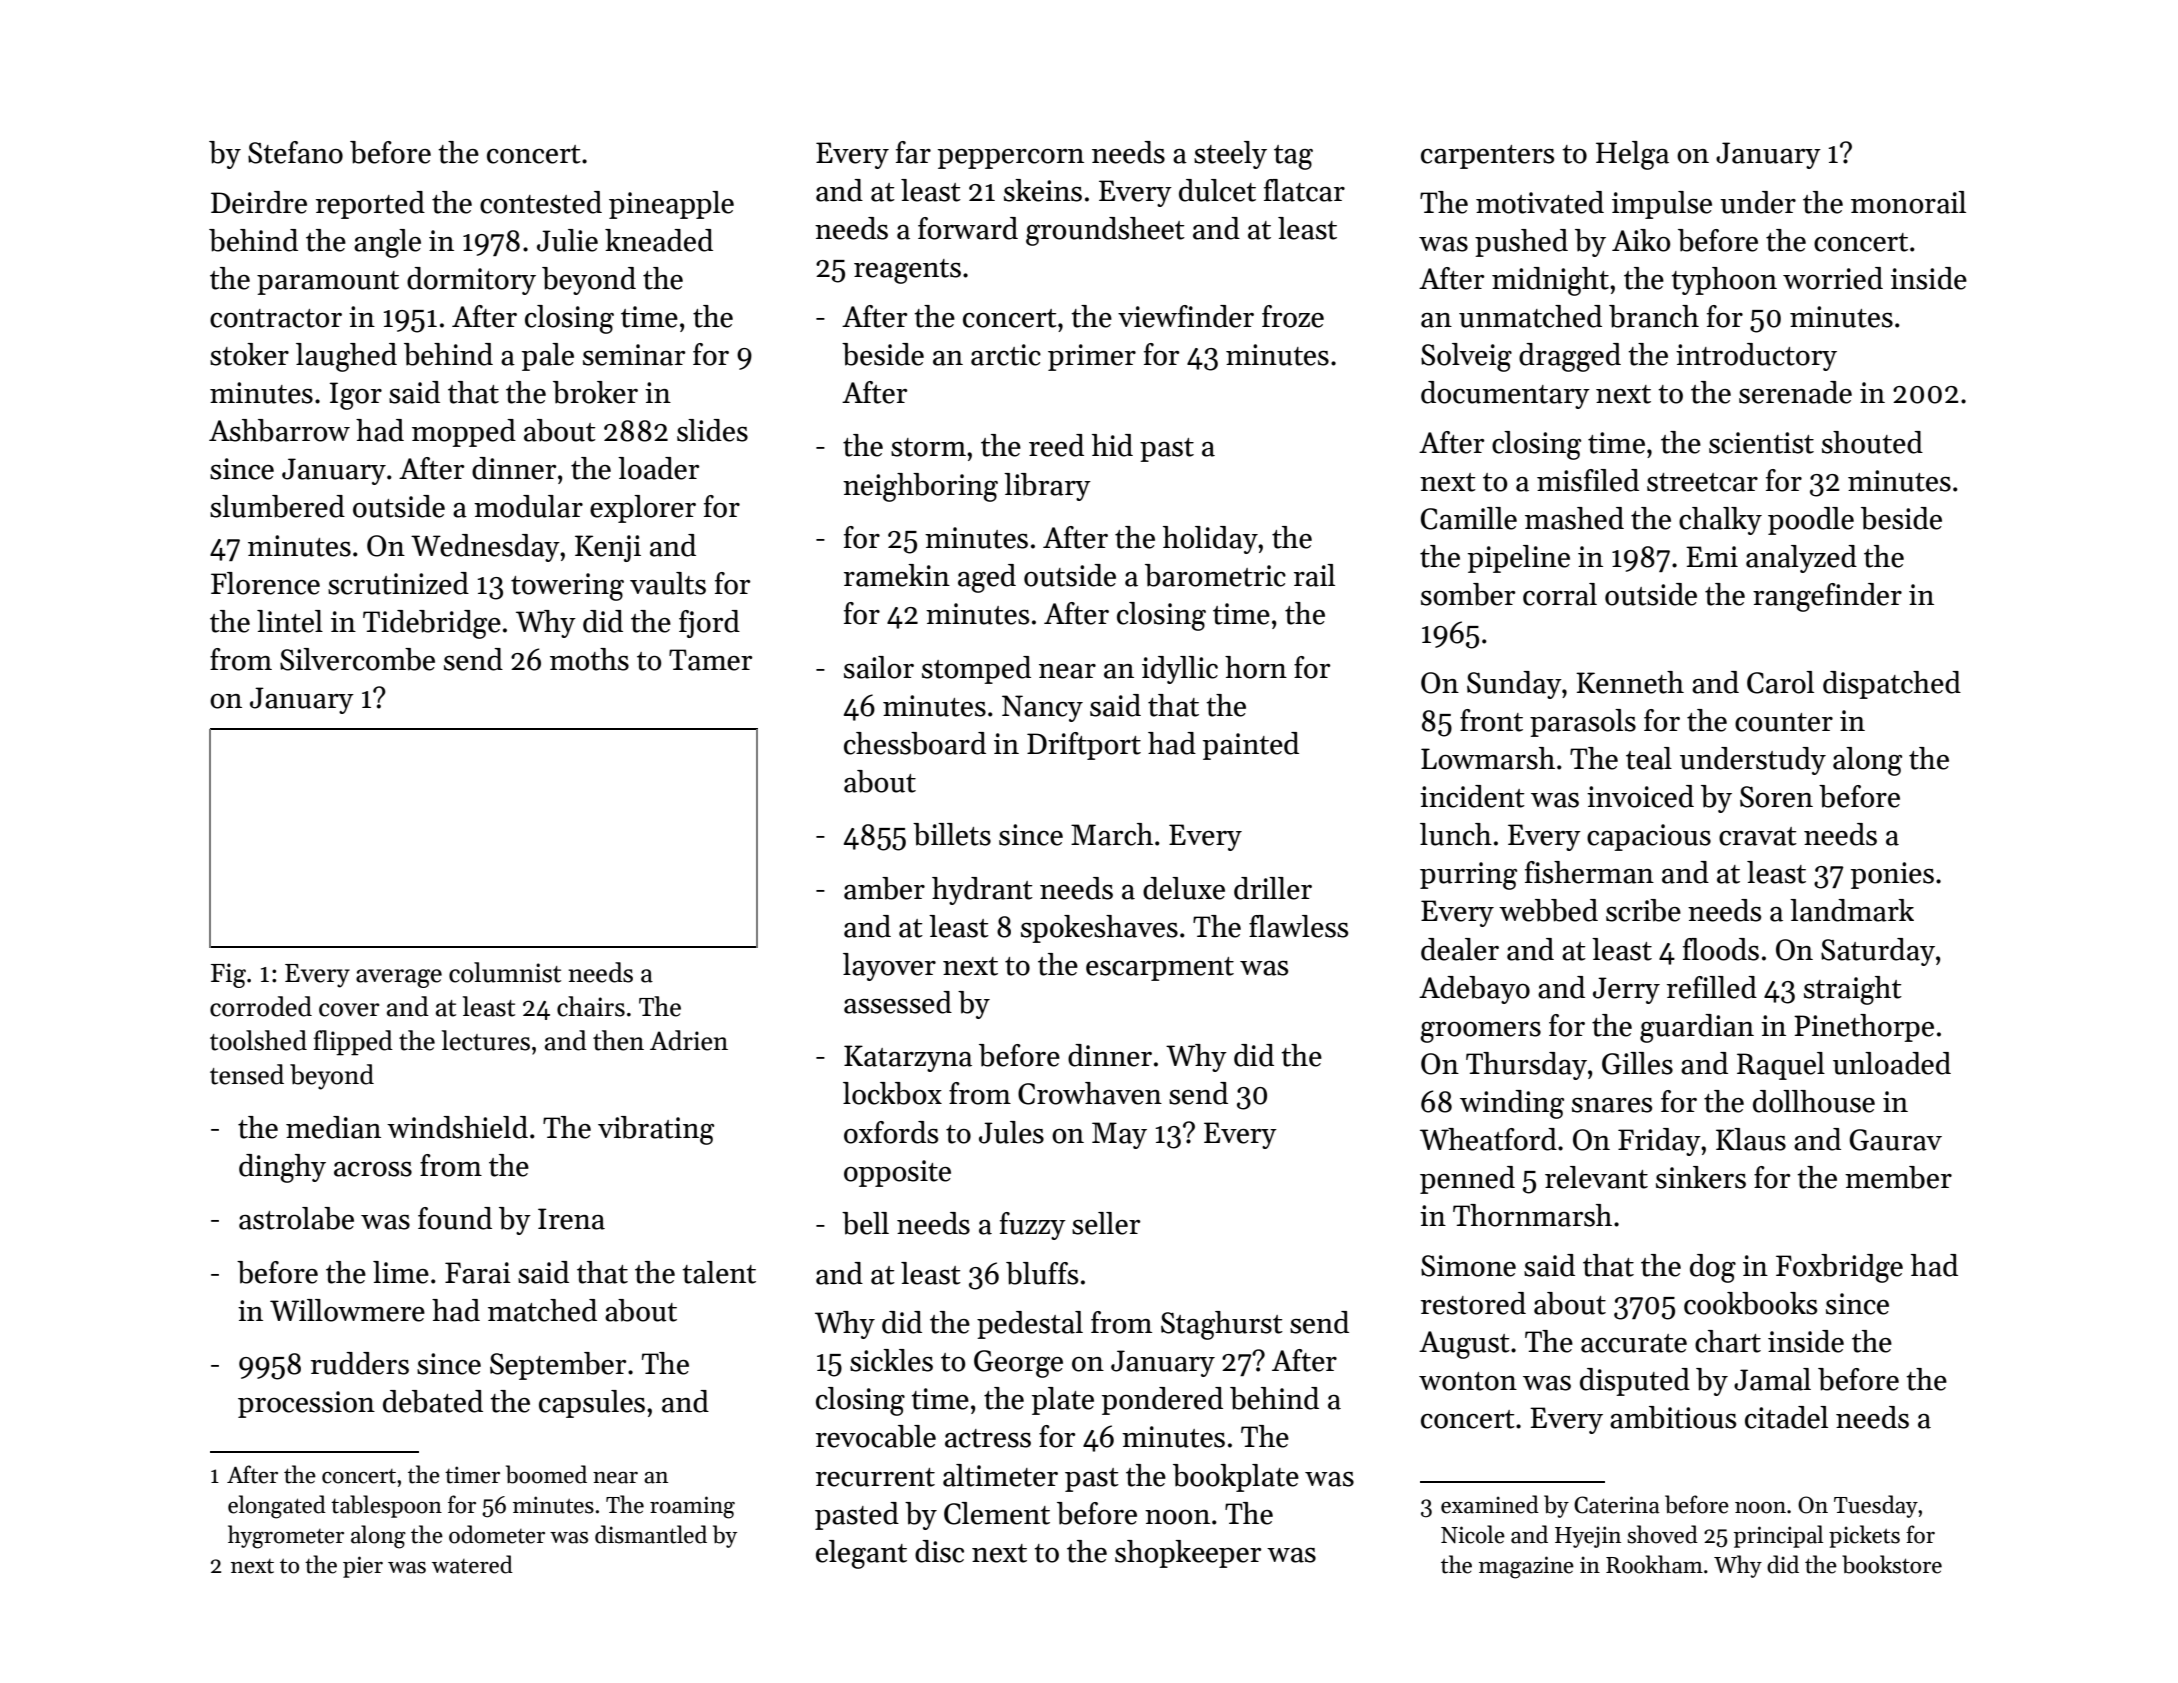  Describe the element at coordinates (1892, 875) in the document. I see `ponies` at that location.
